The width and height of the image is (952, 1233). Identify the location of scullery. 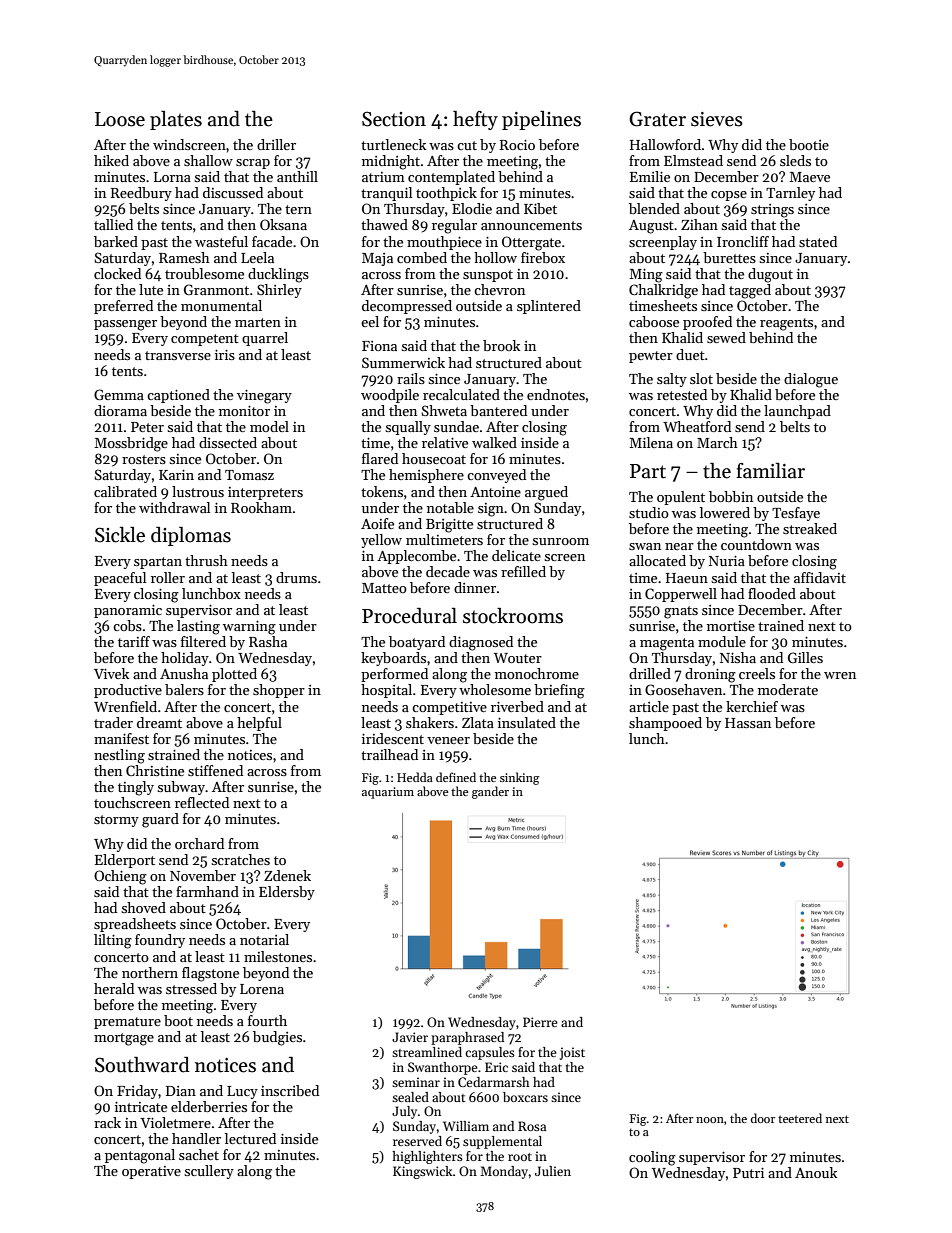
(209, 1172).
